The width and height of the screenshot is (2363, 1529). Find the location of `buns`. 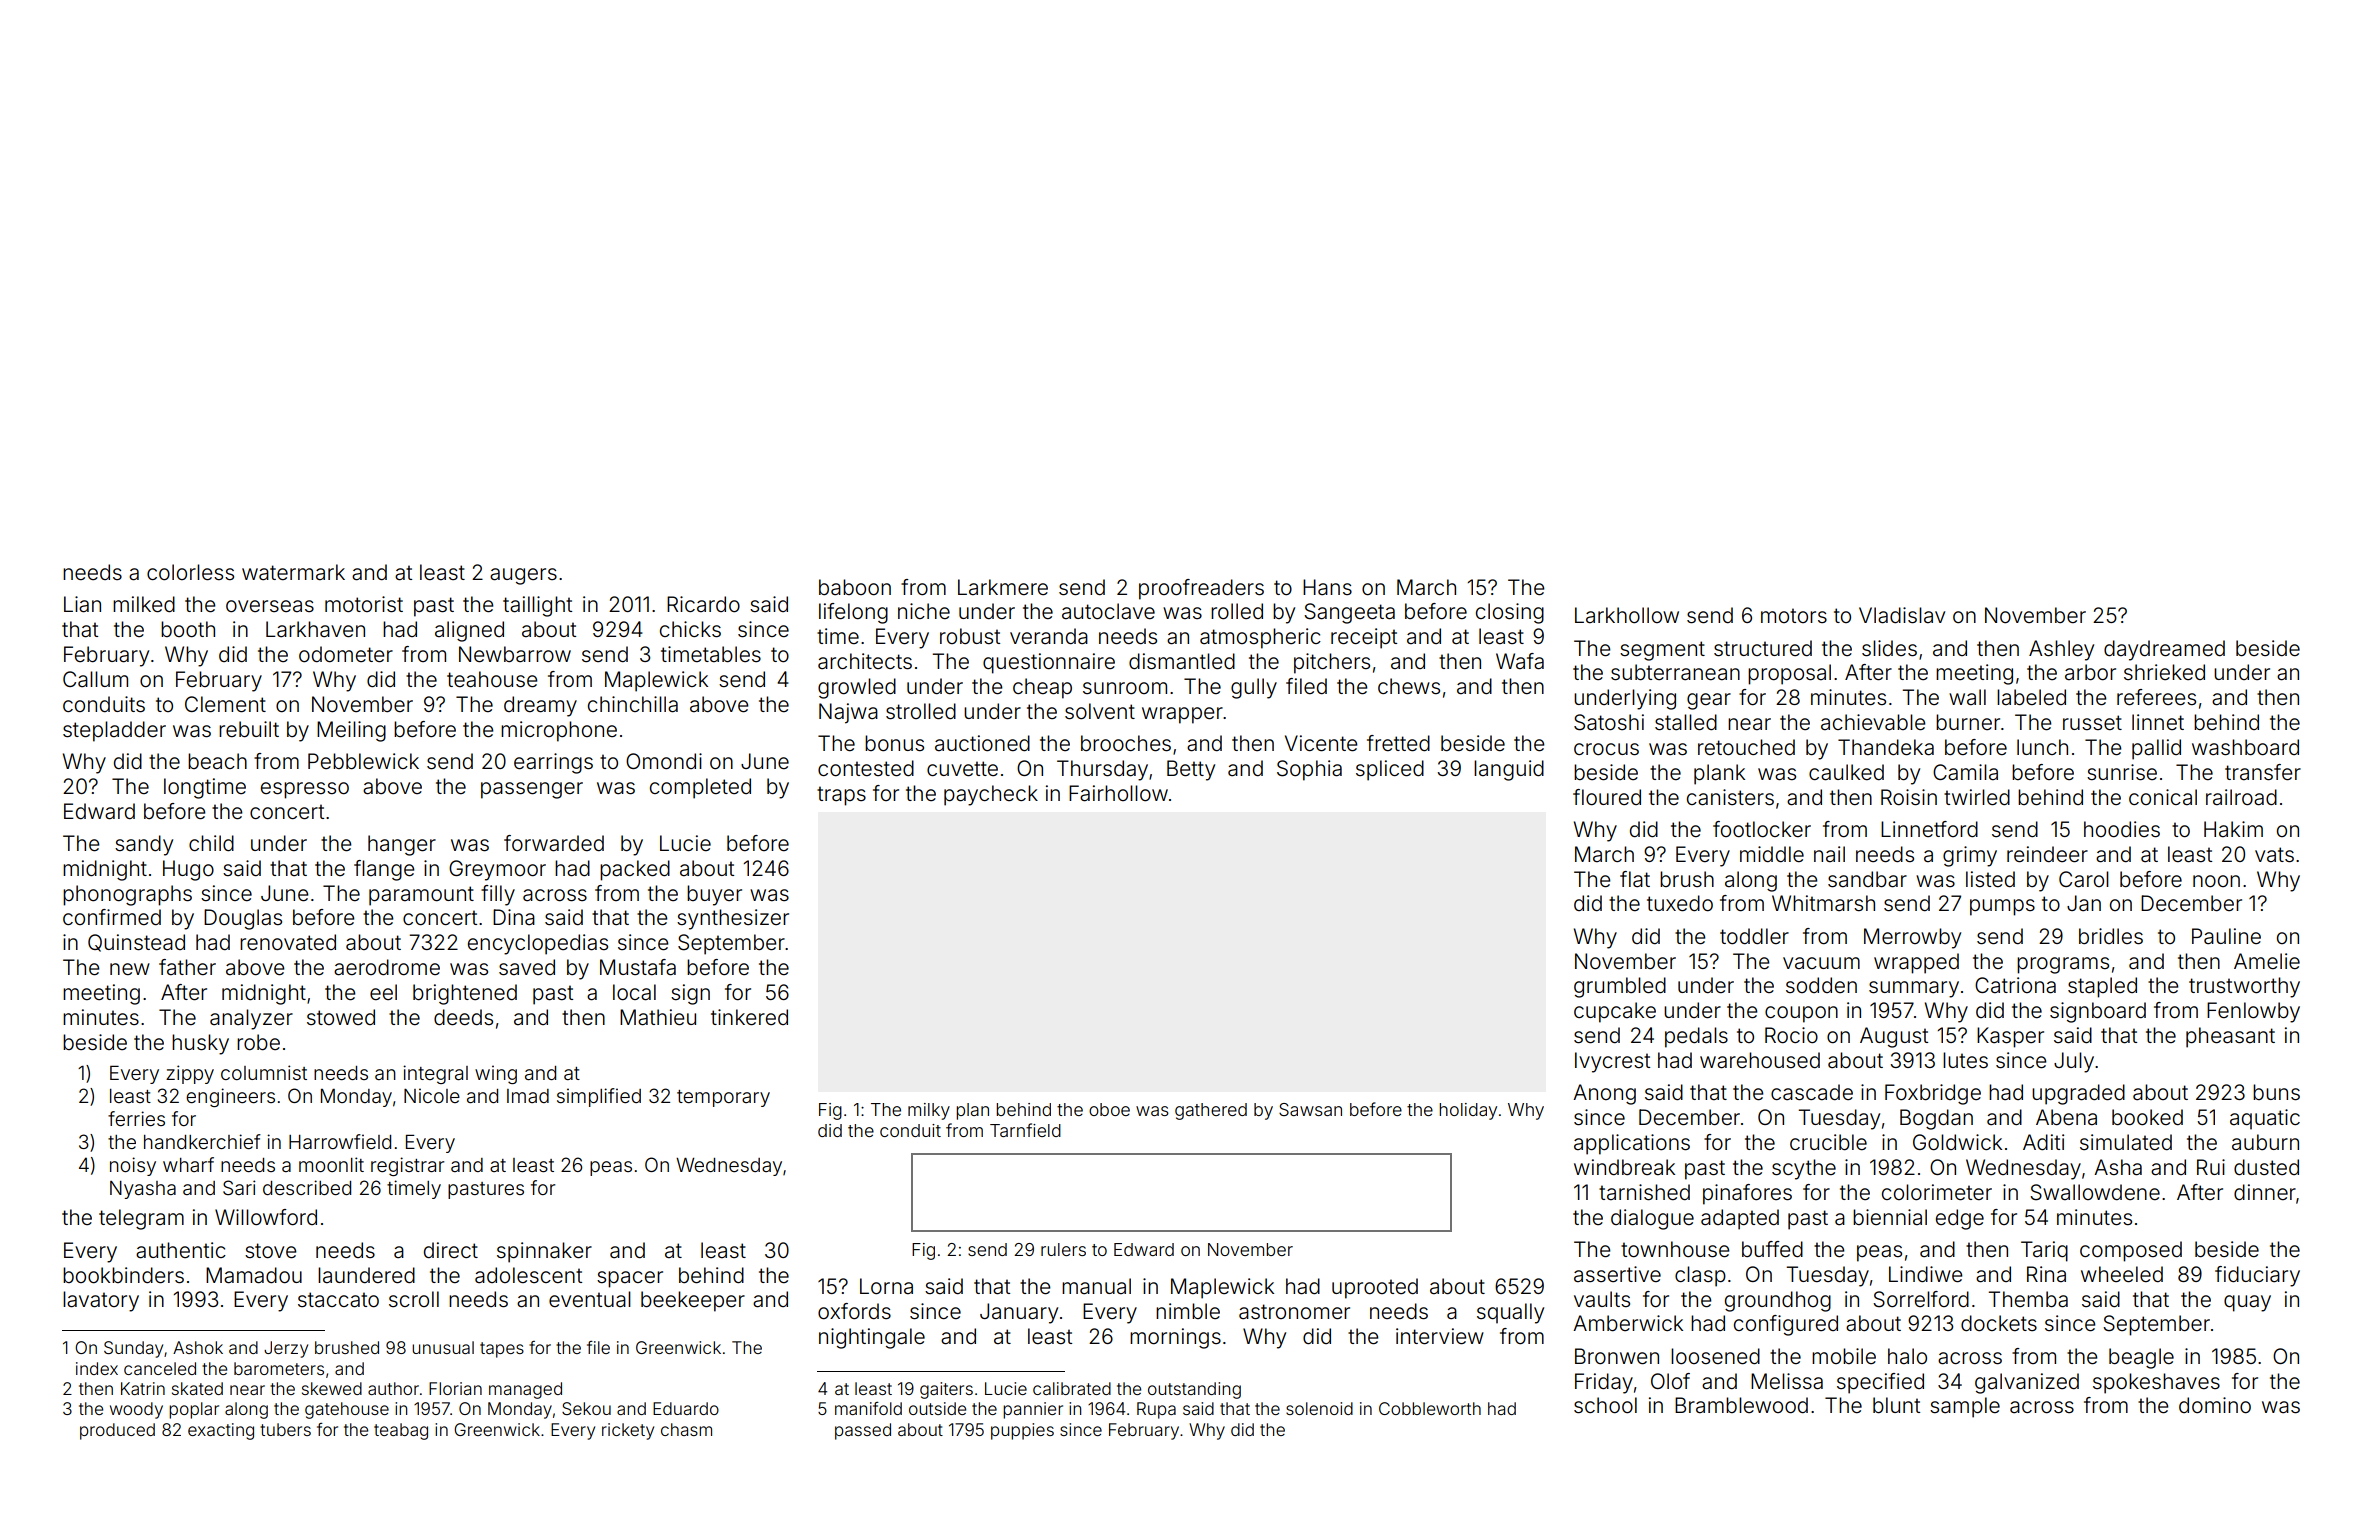

buns is located at coordinates (2276, 1092).
